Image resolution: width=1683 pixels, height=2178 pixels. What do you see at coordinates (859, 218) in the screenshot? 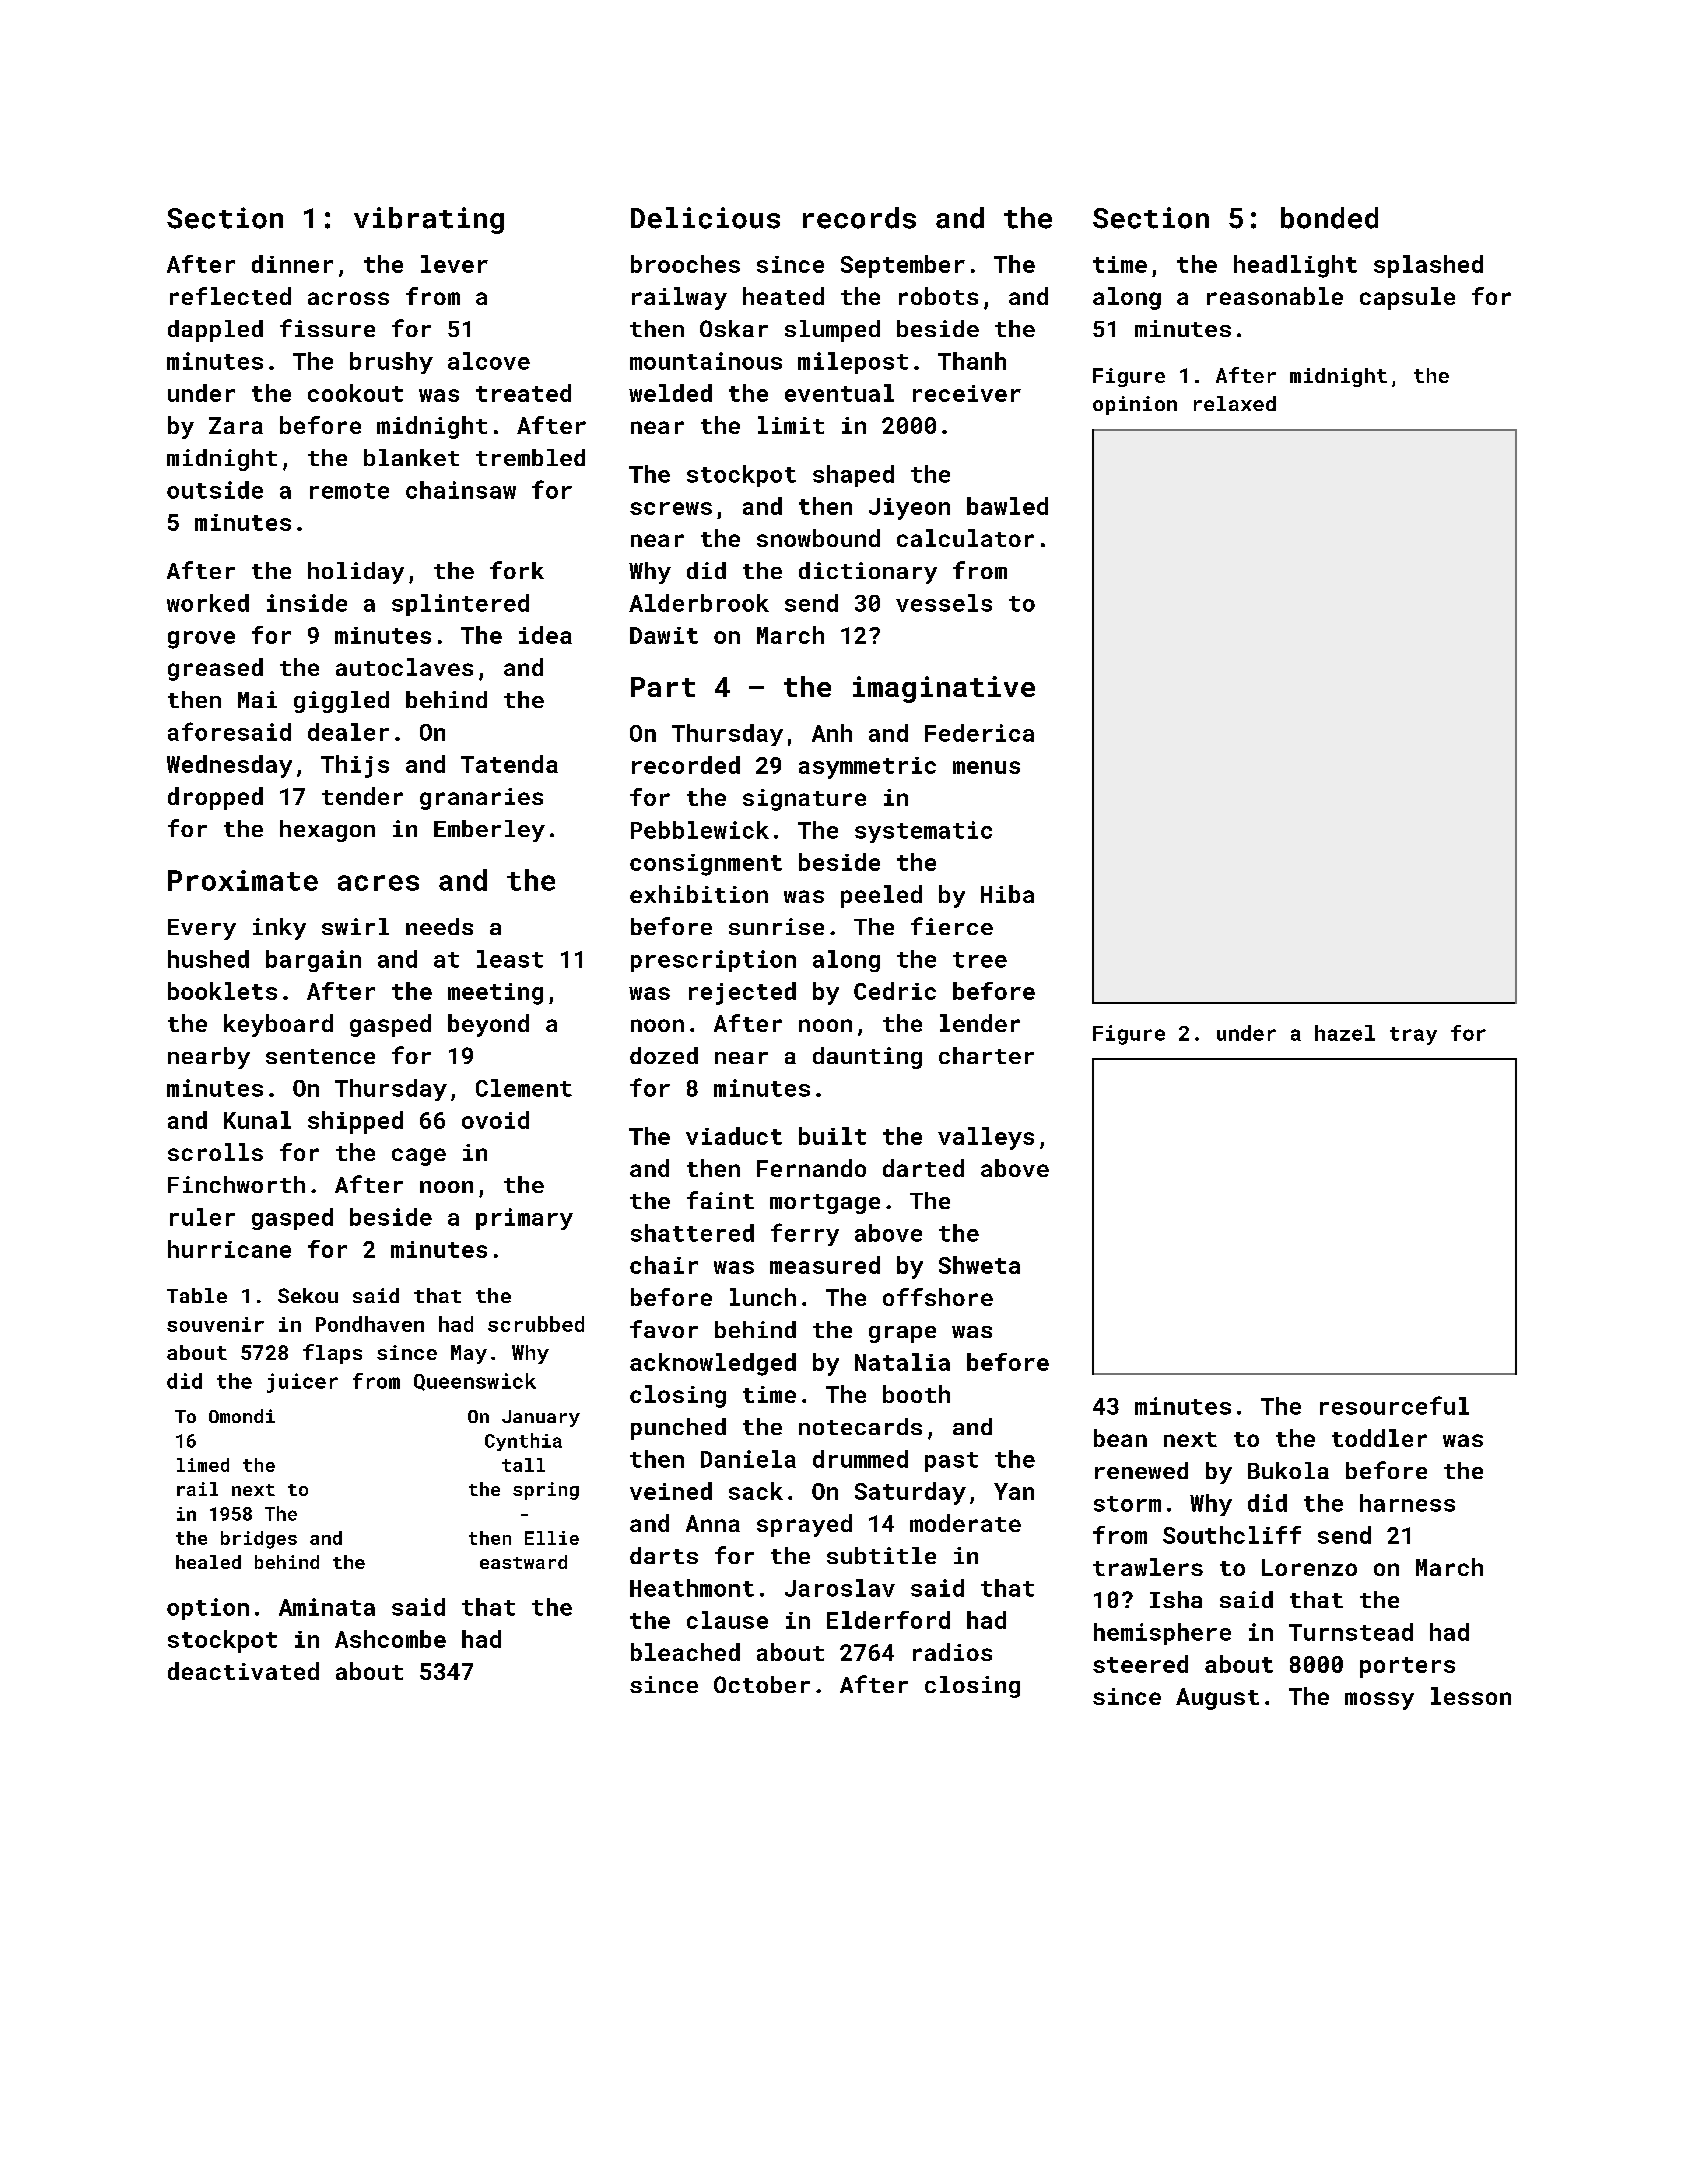
I see `records` at bounding box center [859, 218].
